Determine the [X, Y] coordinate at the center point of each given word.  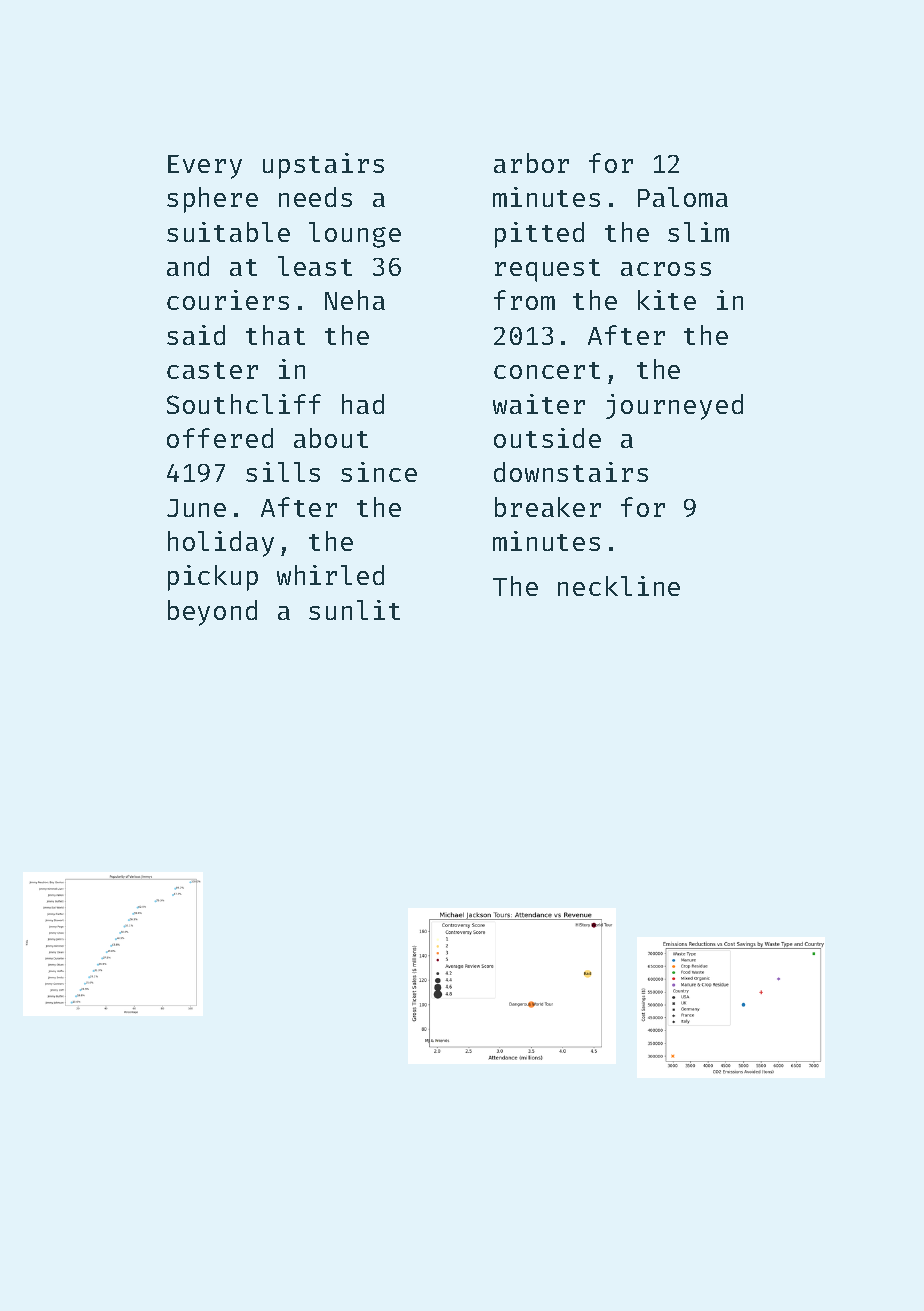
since [379, 472]
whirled [330, 575]
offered [220, 438]
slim [698, 232]
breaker [548, 507]
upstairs [323, 166]
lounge [355, 235]
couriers [228, 300]
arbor [531, 163]
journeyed [674, 407]
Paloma [683, 197]
